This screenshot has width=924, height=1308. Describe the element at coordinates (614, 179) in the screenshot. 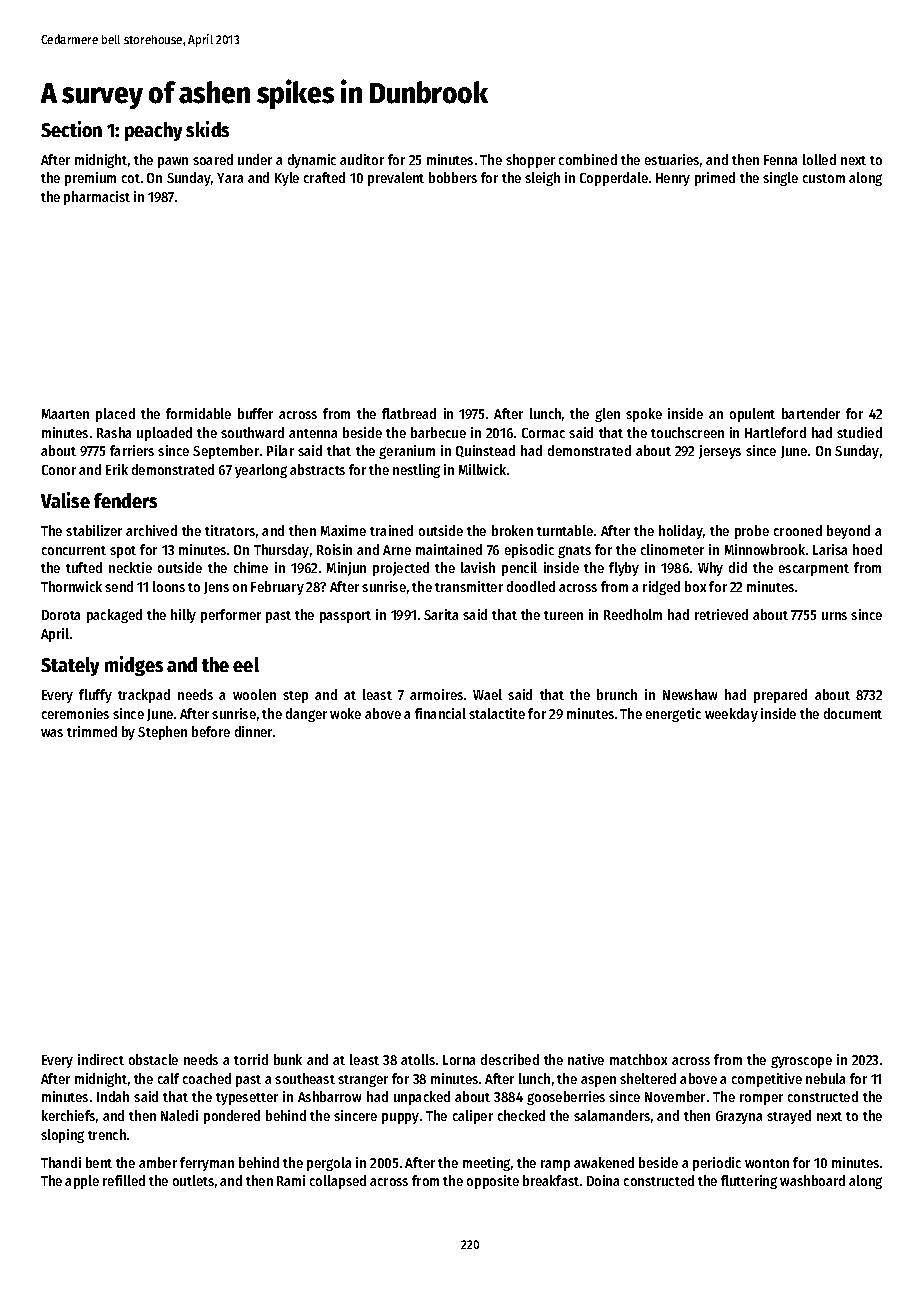

I see `Copperdale` at that location.
